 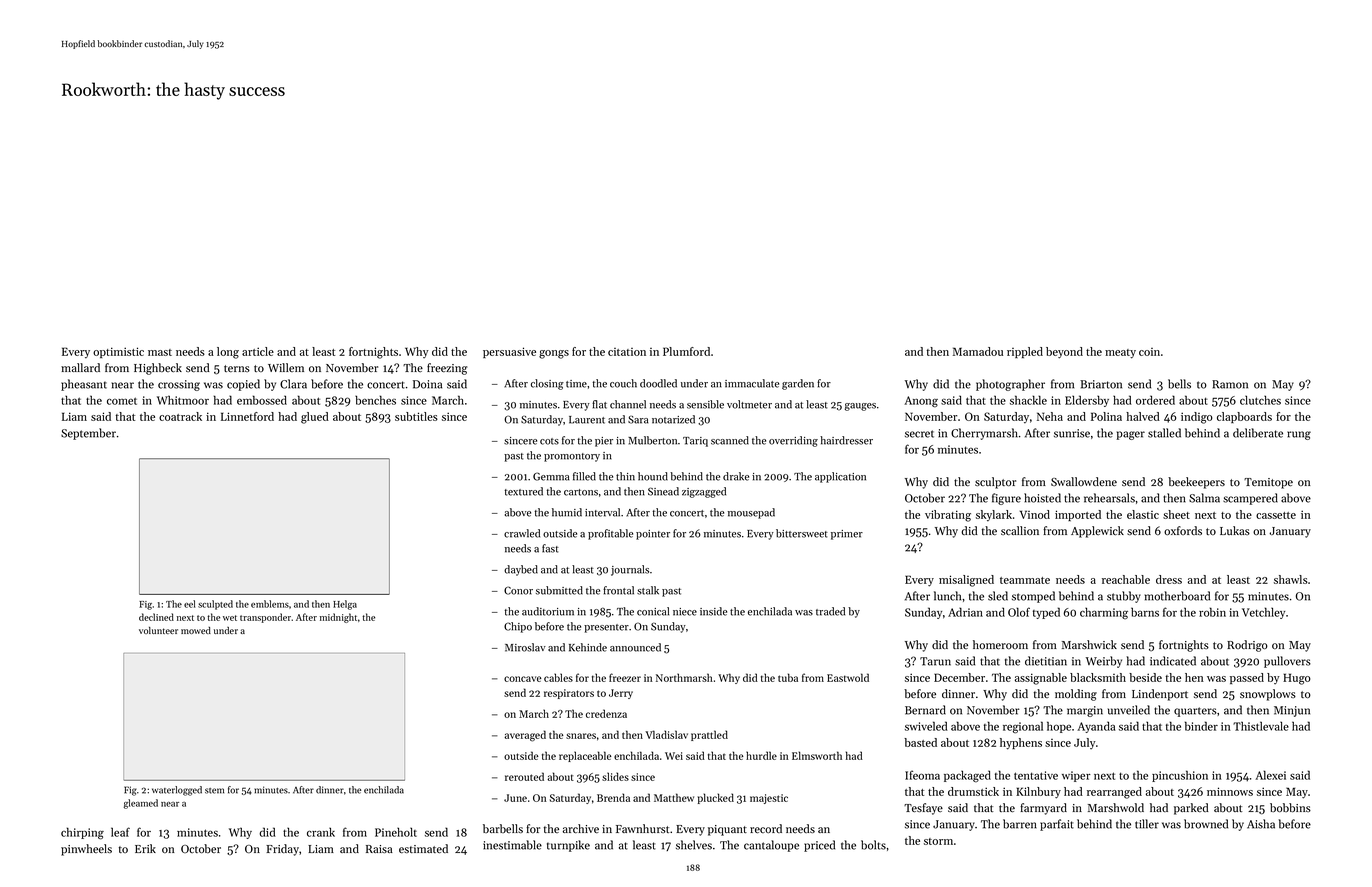 I want to click on coin, so click(x=1149, y=352).
